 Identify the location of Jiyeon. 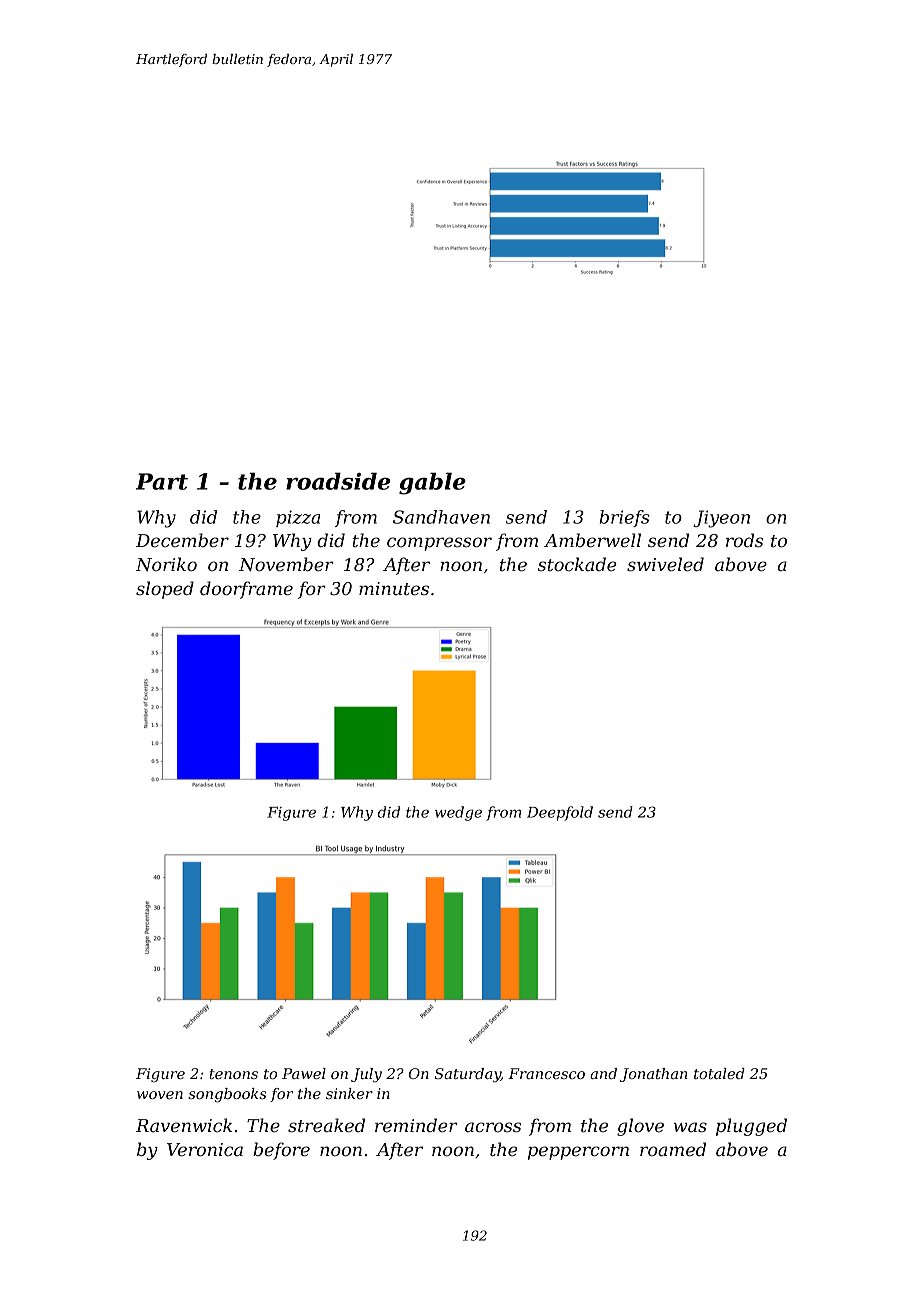
(721, 519).
